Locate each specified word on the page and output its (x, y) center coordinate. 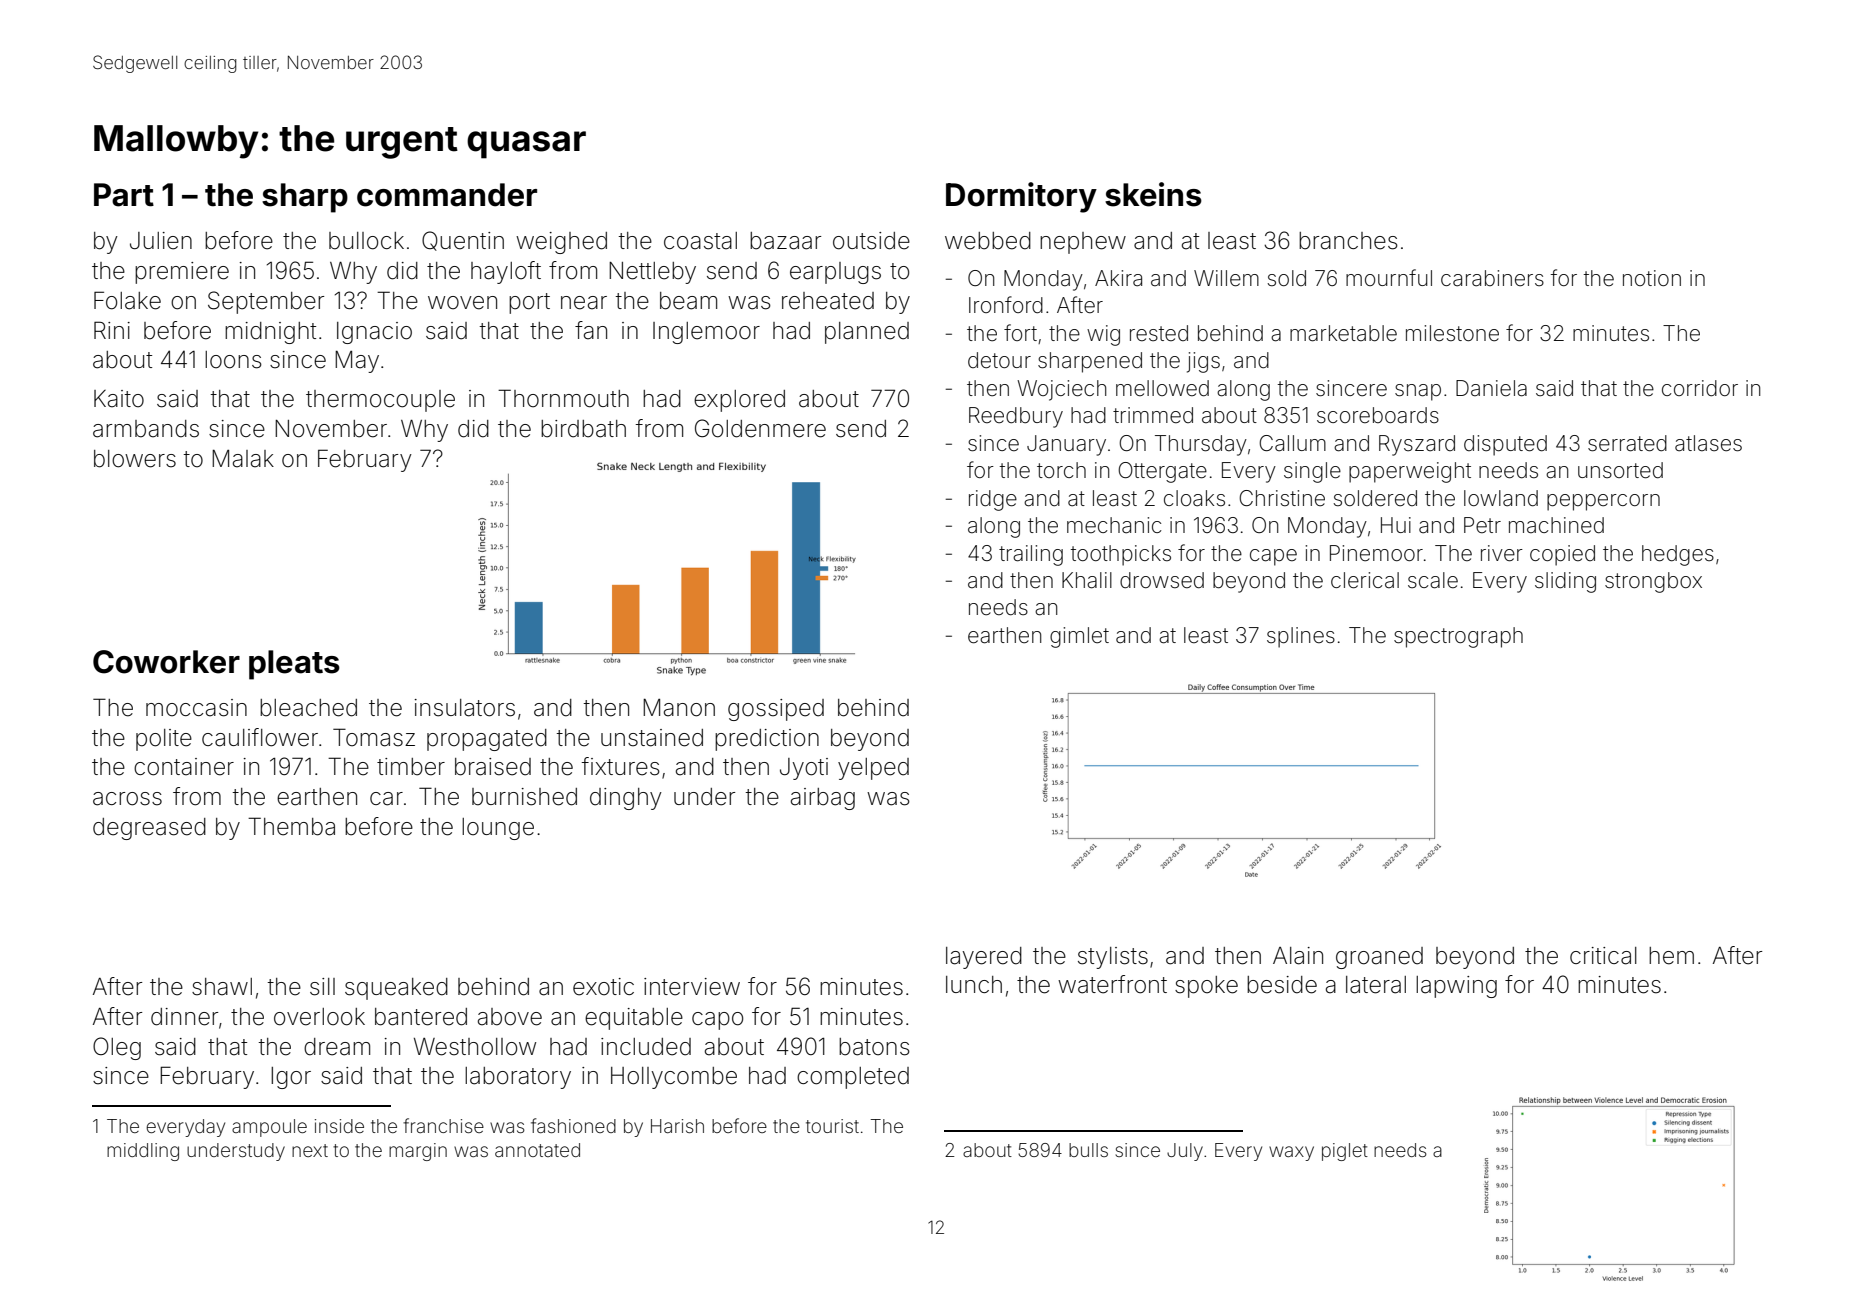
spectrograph (1458, 637)
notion (1652, 278)
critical (1603, 956)
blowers (135, 459)
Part (124, 195)
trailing (1031, 555)
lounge (498, 829)
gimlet (1079, 637)
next (310, 1150)
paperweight (1410, 472)
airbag (823, 799)
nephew (1083, 243)
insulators (465, 708)
